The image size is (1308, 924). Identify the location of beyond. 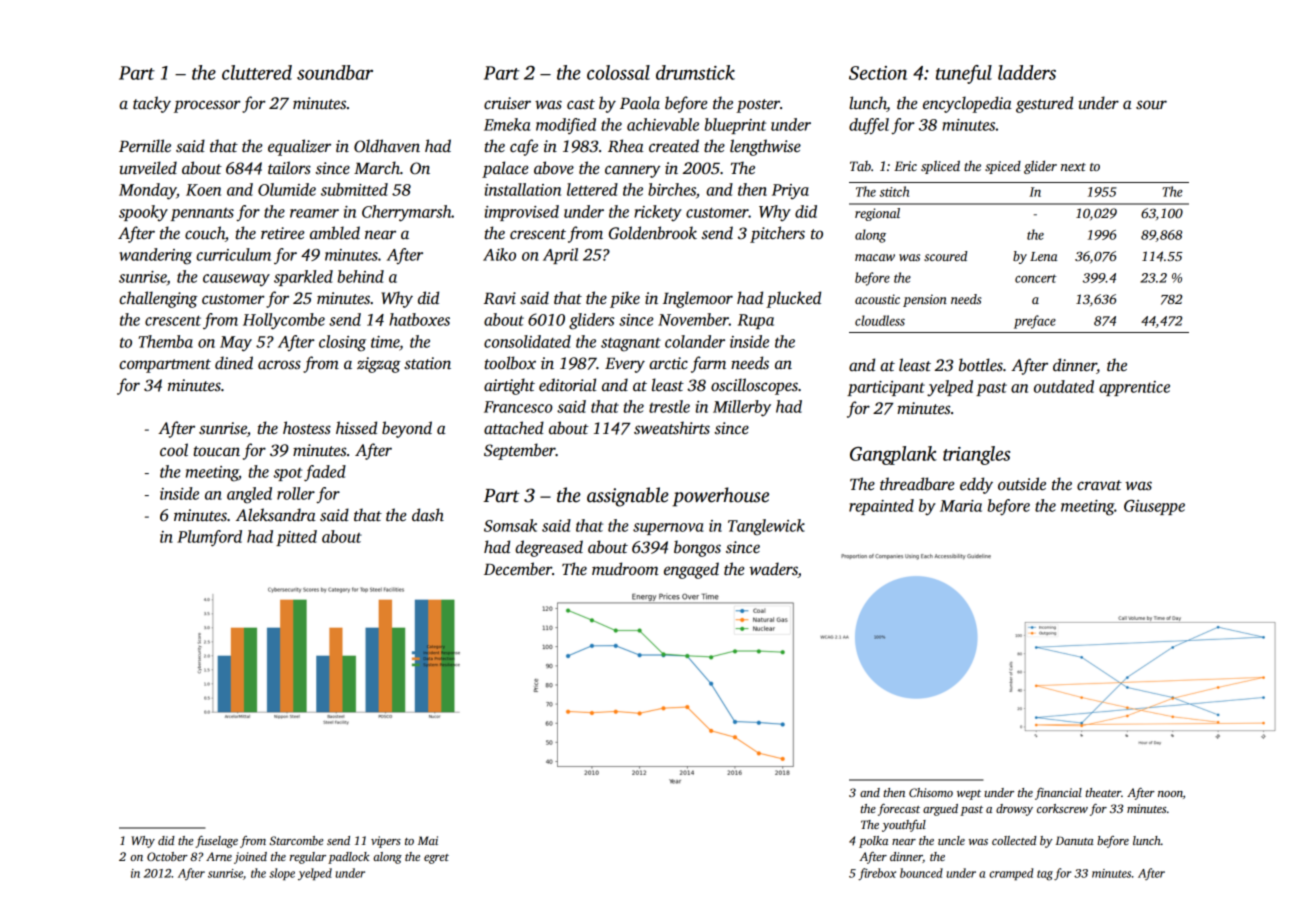
(407, 429).
